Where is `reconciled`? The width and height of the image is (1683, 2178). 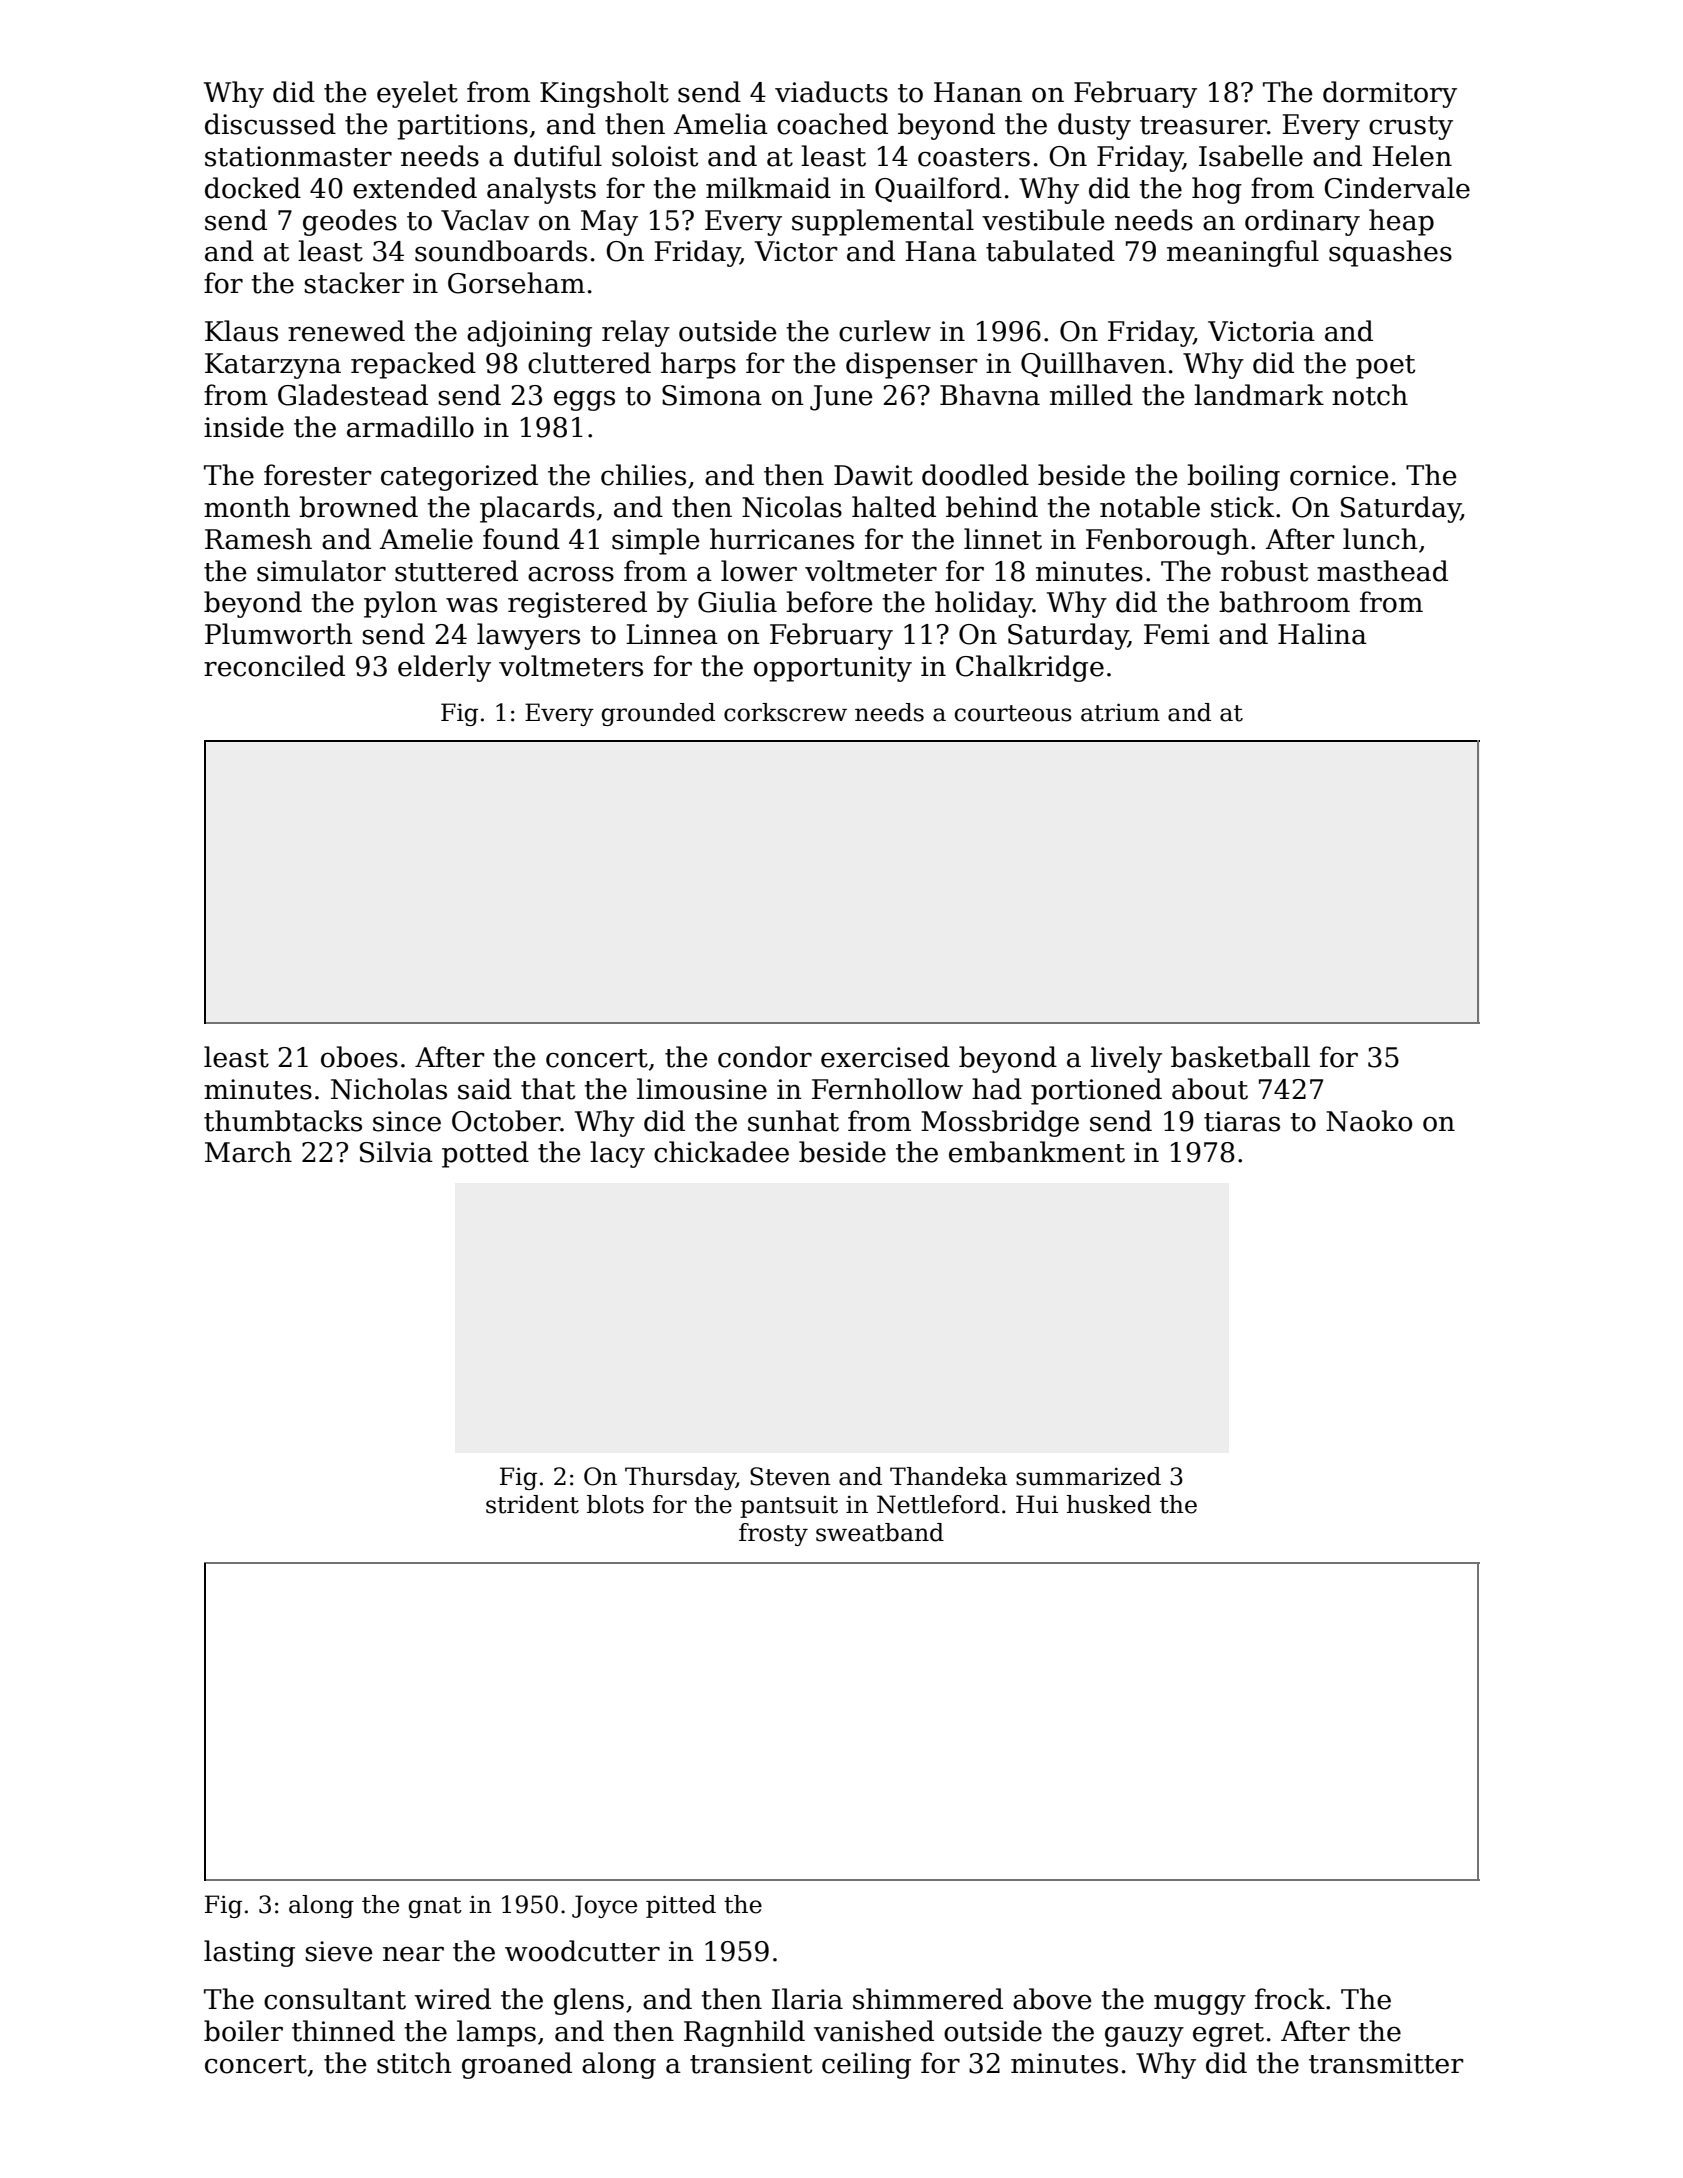
reconciled is located at coordinates (274, 666).
